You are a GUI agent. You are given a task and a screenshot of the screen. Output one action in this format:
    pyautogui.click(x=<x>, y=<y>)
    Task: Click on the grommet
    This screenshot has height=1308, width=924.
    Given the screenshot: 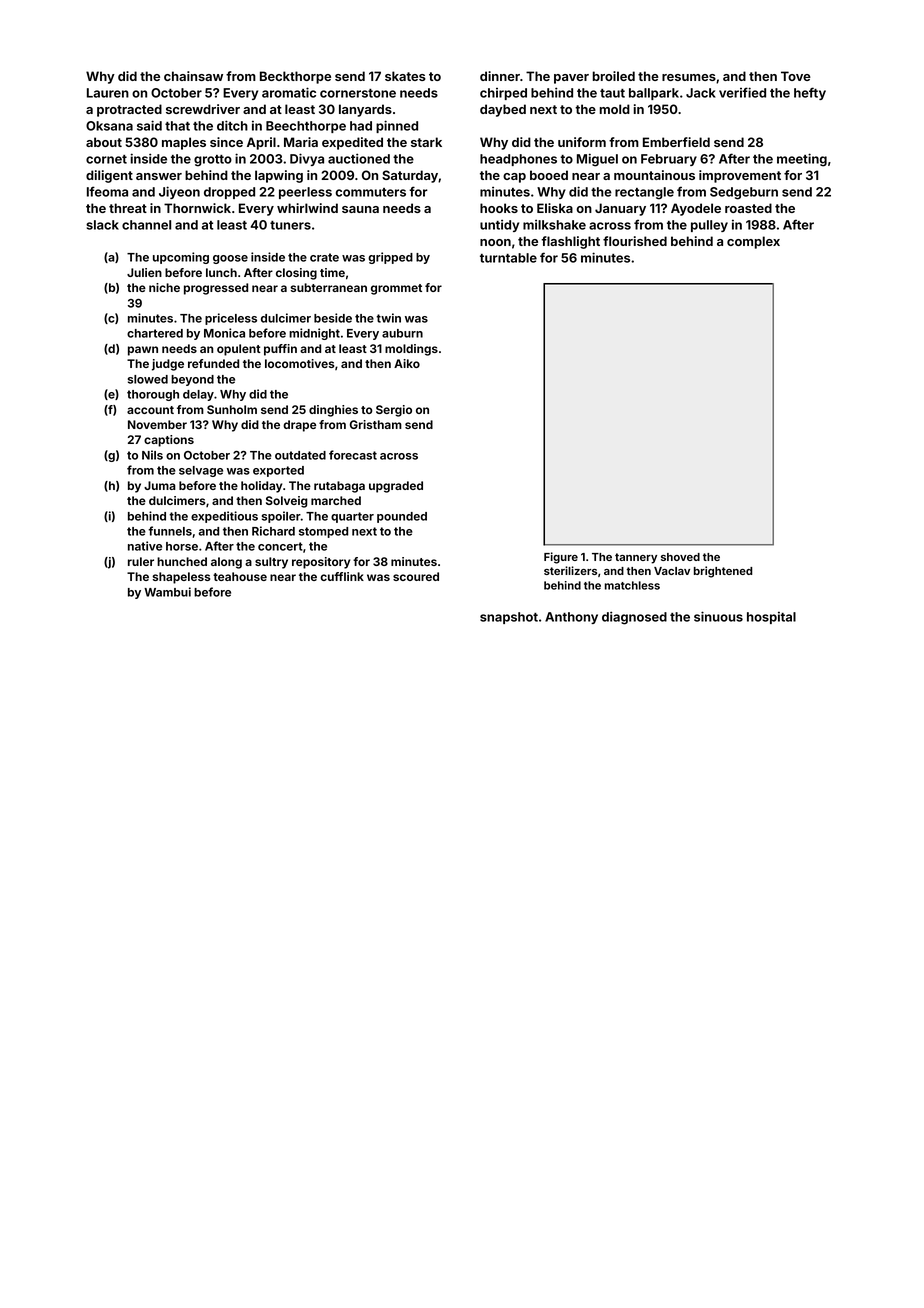 What is the action you would take?
    pyautogui.click(x=396, y=289)
